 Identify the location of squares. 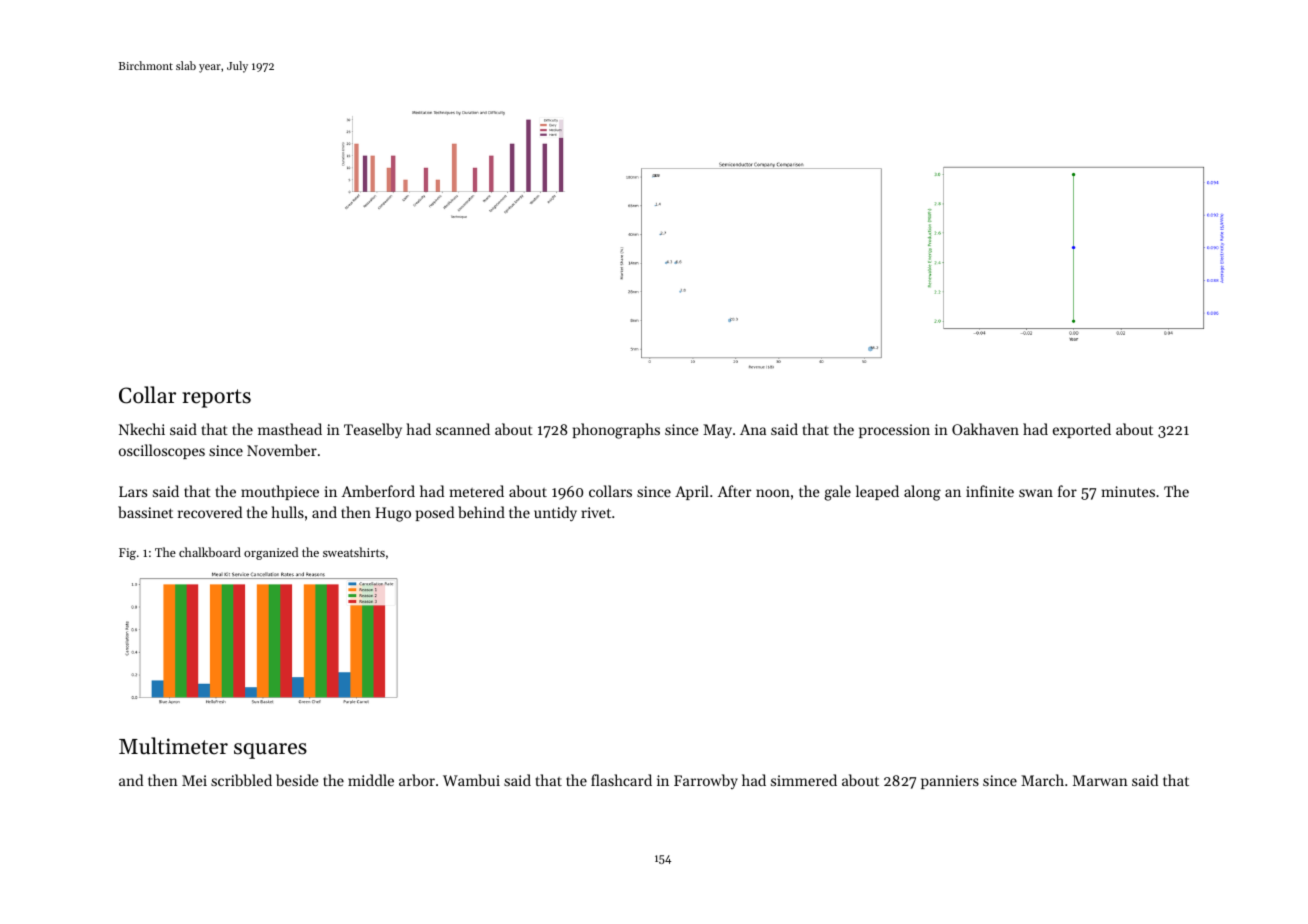
(270, 751).
